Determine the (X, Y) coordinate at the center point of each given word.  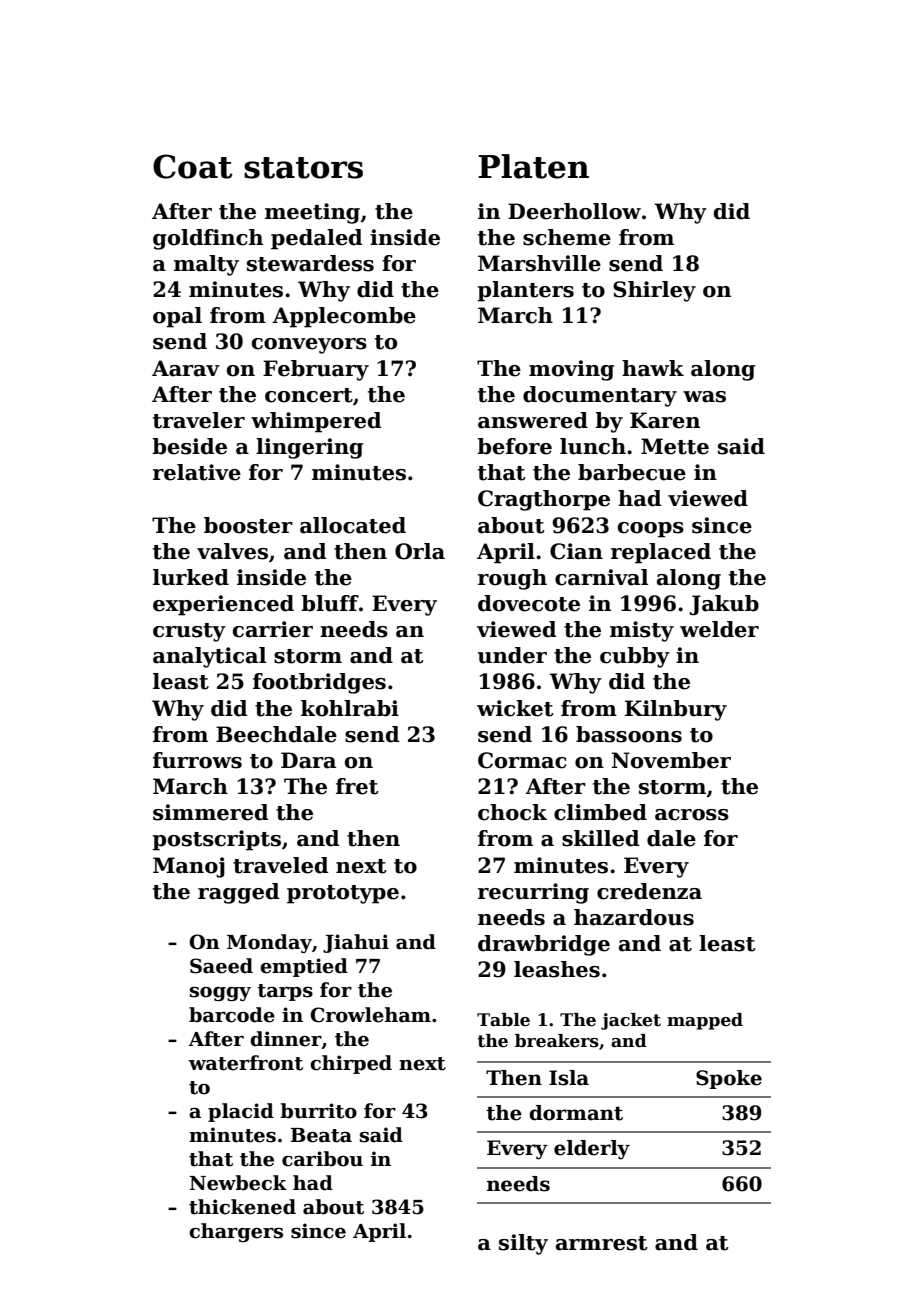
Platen (533, 166)
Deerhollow (574, 211)
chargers (236, 1232)
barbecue (632, 472)
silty (523, 1244)
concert (309, 395)
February (316, 370)
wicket (515, 708)
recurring (533, 893)
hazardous (634, 917)
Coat (193, 166)
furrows (197, 760)
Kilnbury (676, 710)
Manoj (189, 867)
